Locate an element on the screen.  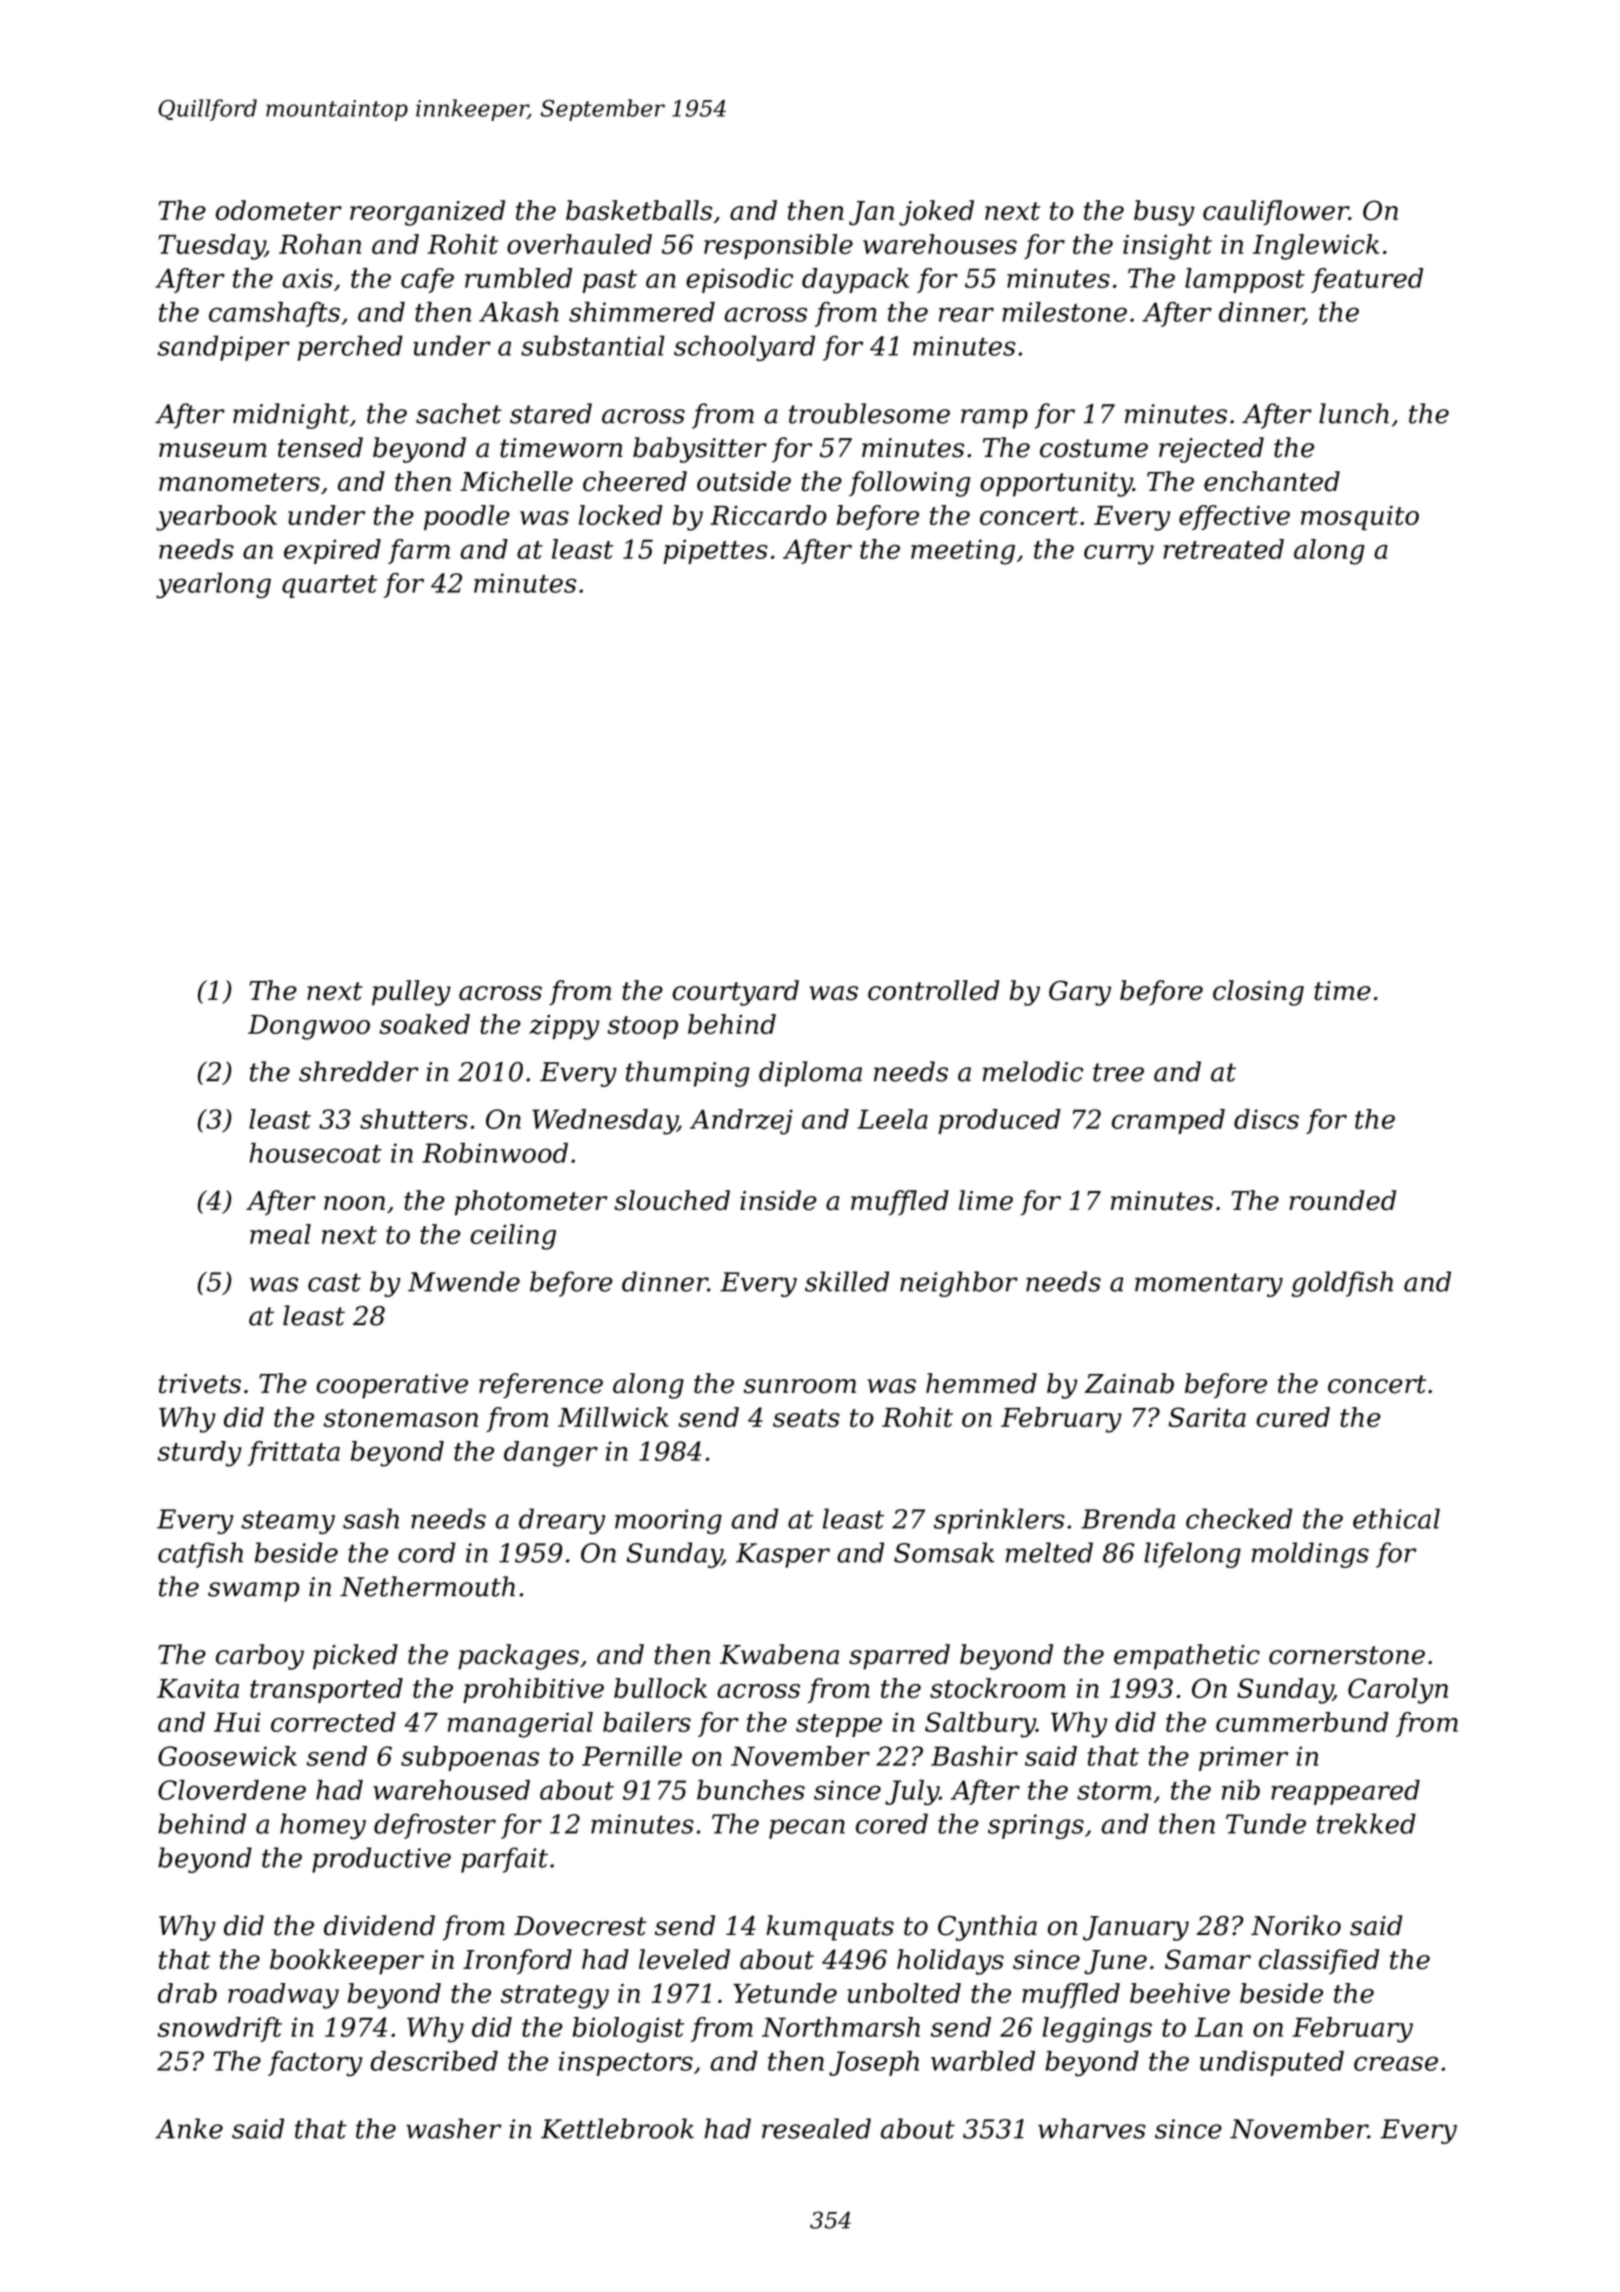
controlled is located at coordinates (934, 990).
